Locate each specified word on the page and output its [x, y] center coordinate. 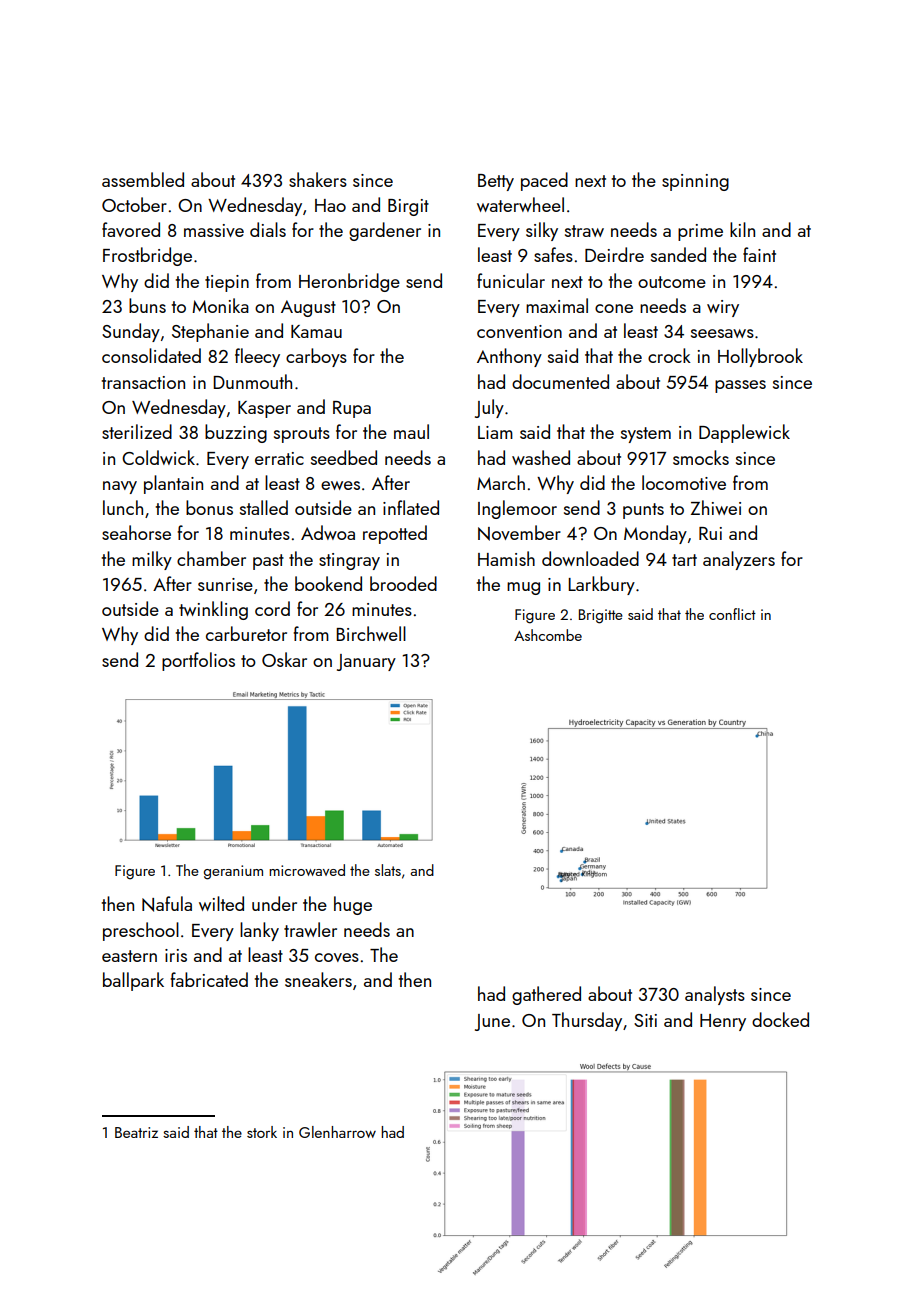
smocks [701, 457]
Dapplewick [744, 433]
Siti [645, 1020]
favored [131, 229]
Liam [495, 432]
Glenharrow [337, 1132]
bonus [209, 507]
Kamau [316, 331]
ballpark [133, 981]
